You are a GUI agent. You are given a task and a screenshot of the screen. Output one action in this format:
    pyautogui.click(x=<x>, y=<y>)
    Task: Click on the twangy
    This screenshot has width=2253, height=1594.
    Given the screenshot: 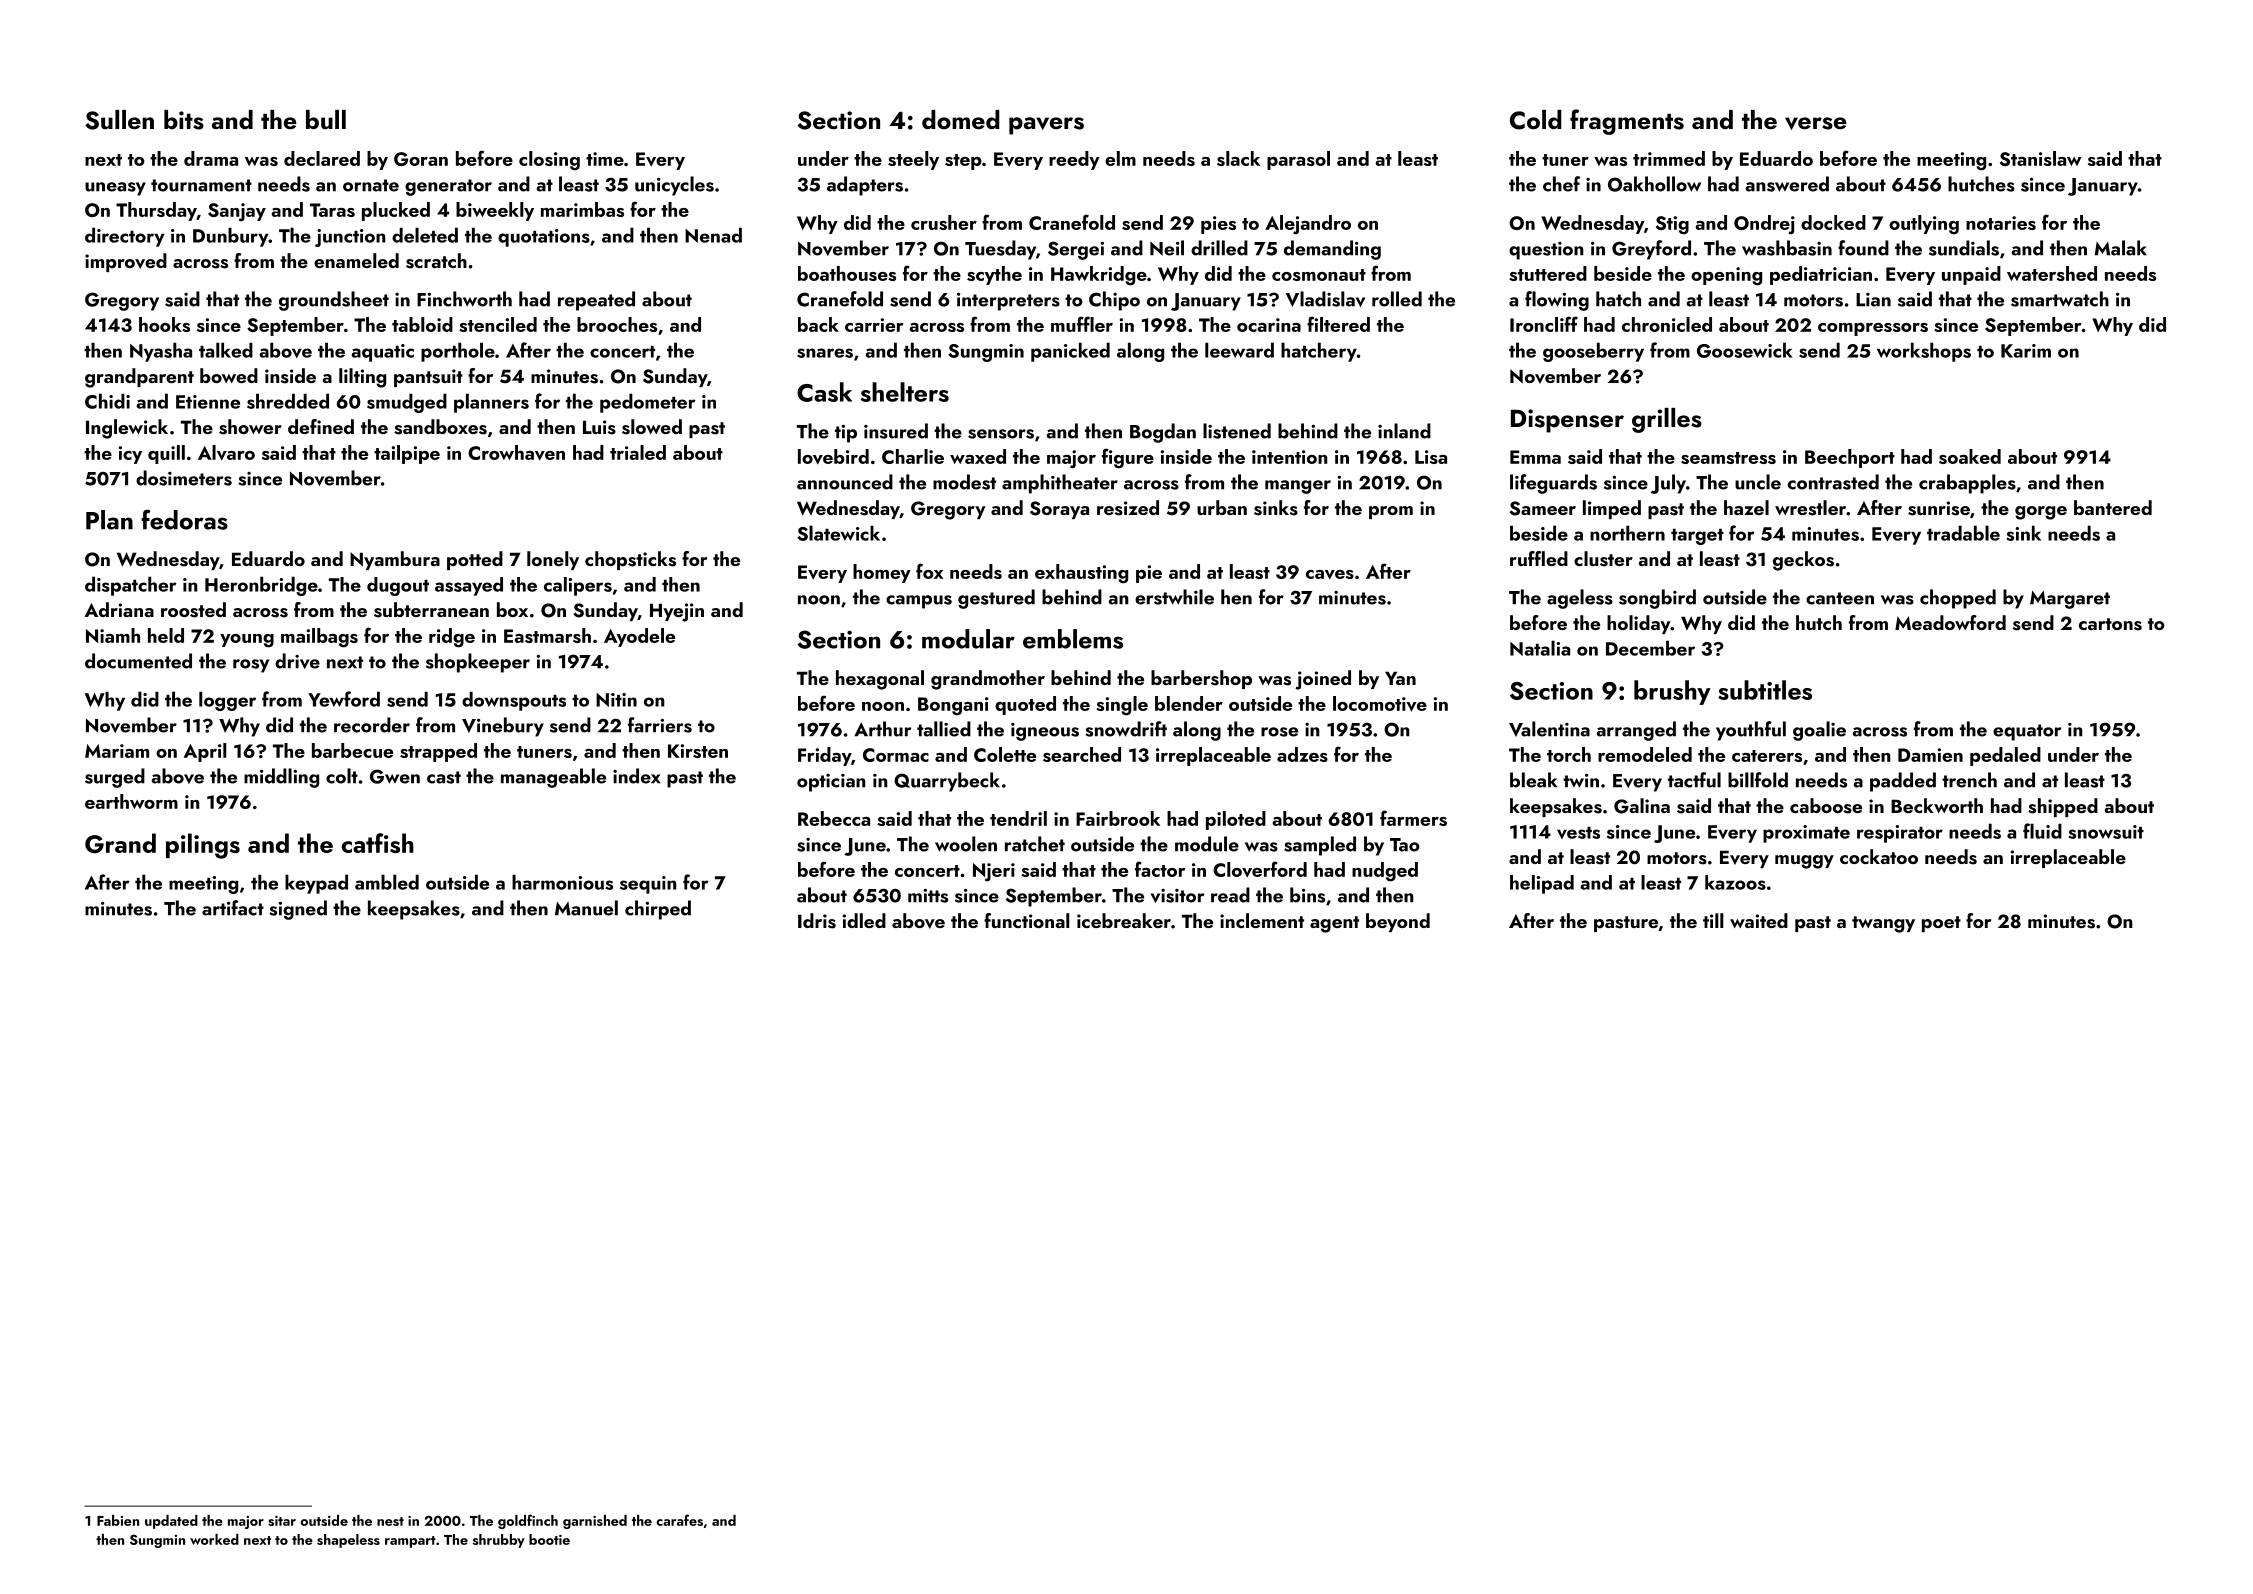 What is the action you would take?
    pyautogui.click(x=1883, y=924)
